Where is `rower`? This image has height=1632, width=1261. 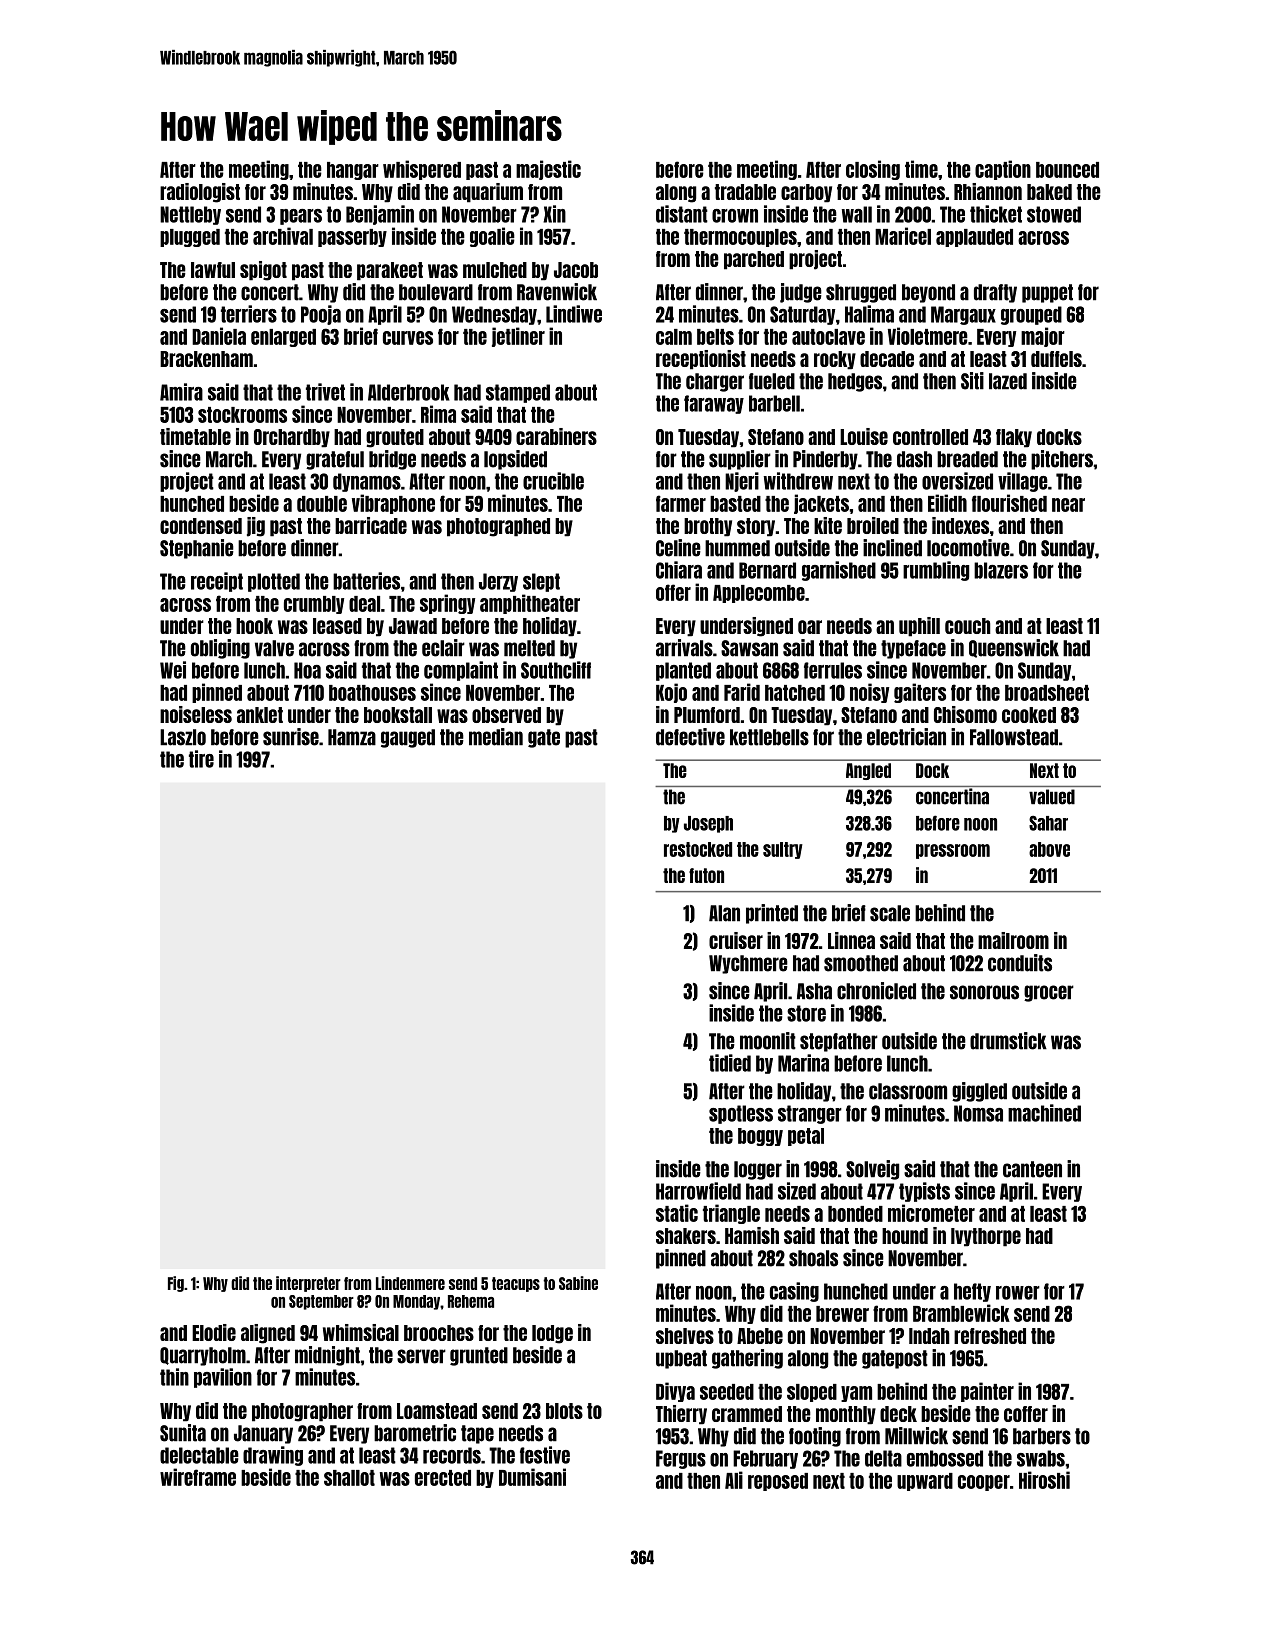 rower is located at coordinates (1018, 1293).
